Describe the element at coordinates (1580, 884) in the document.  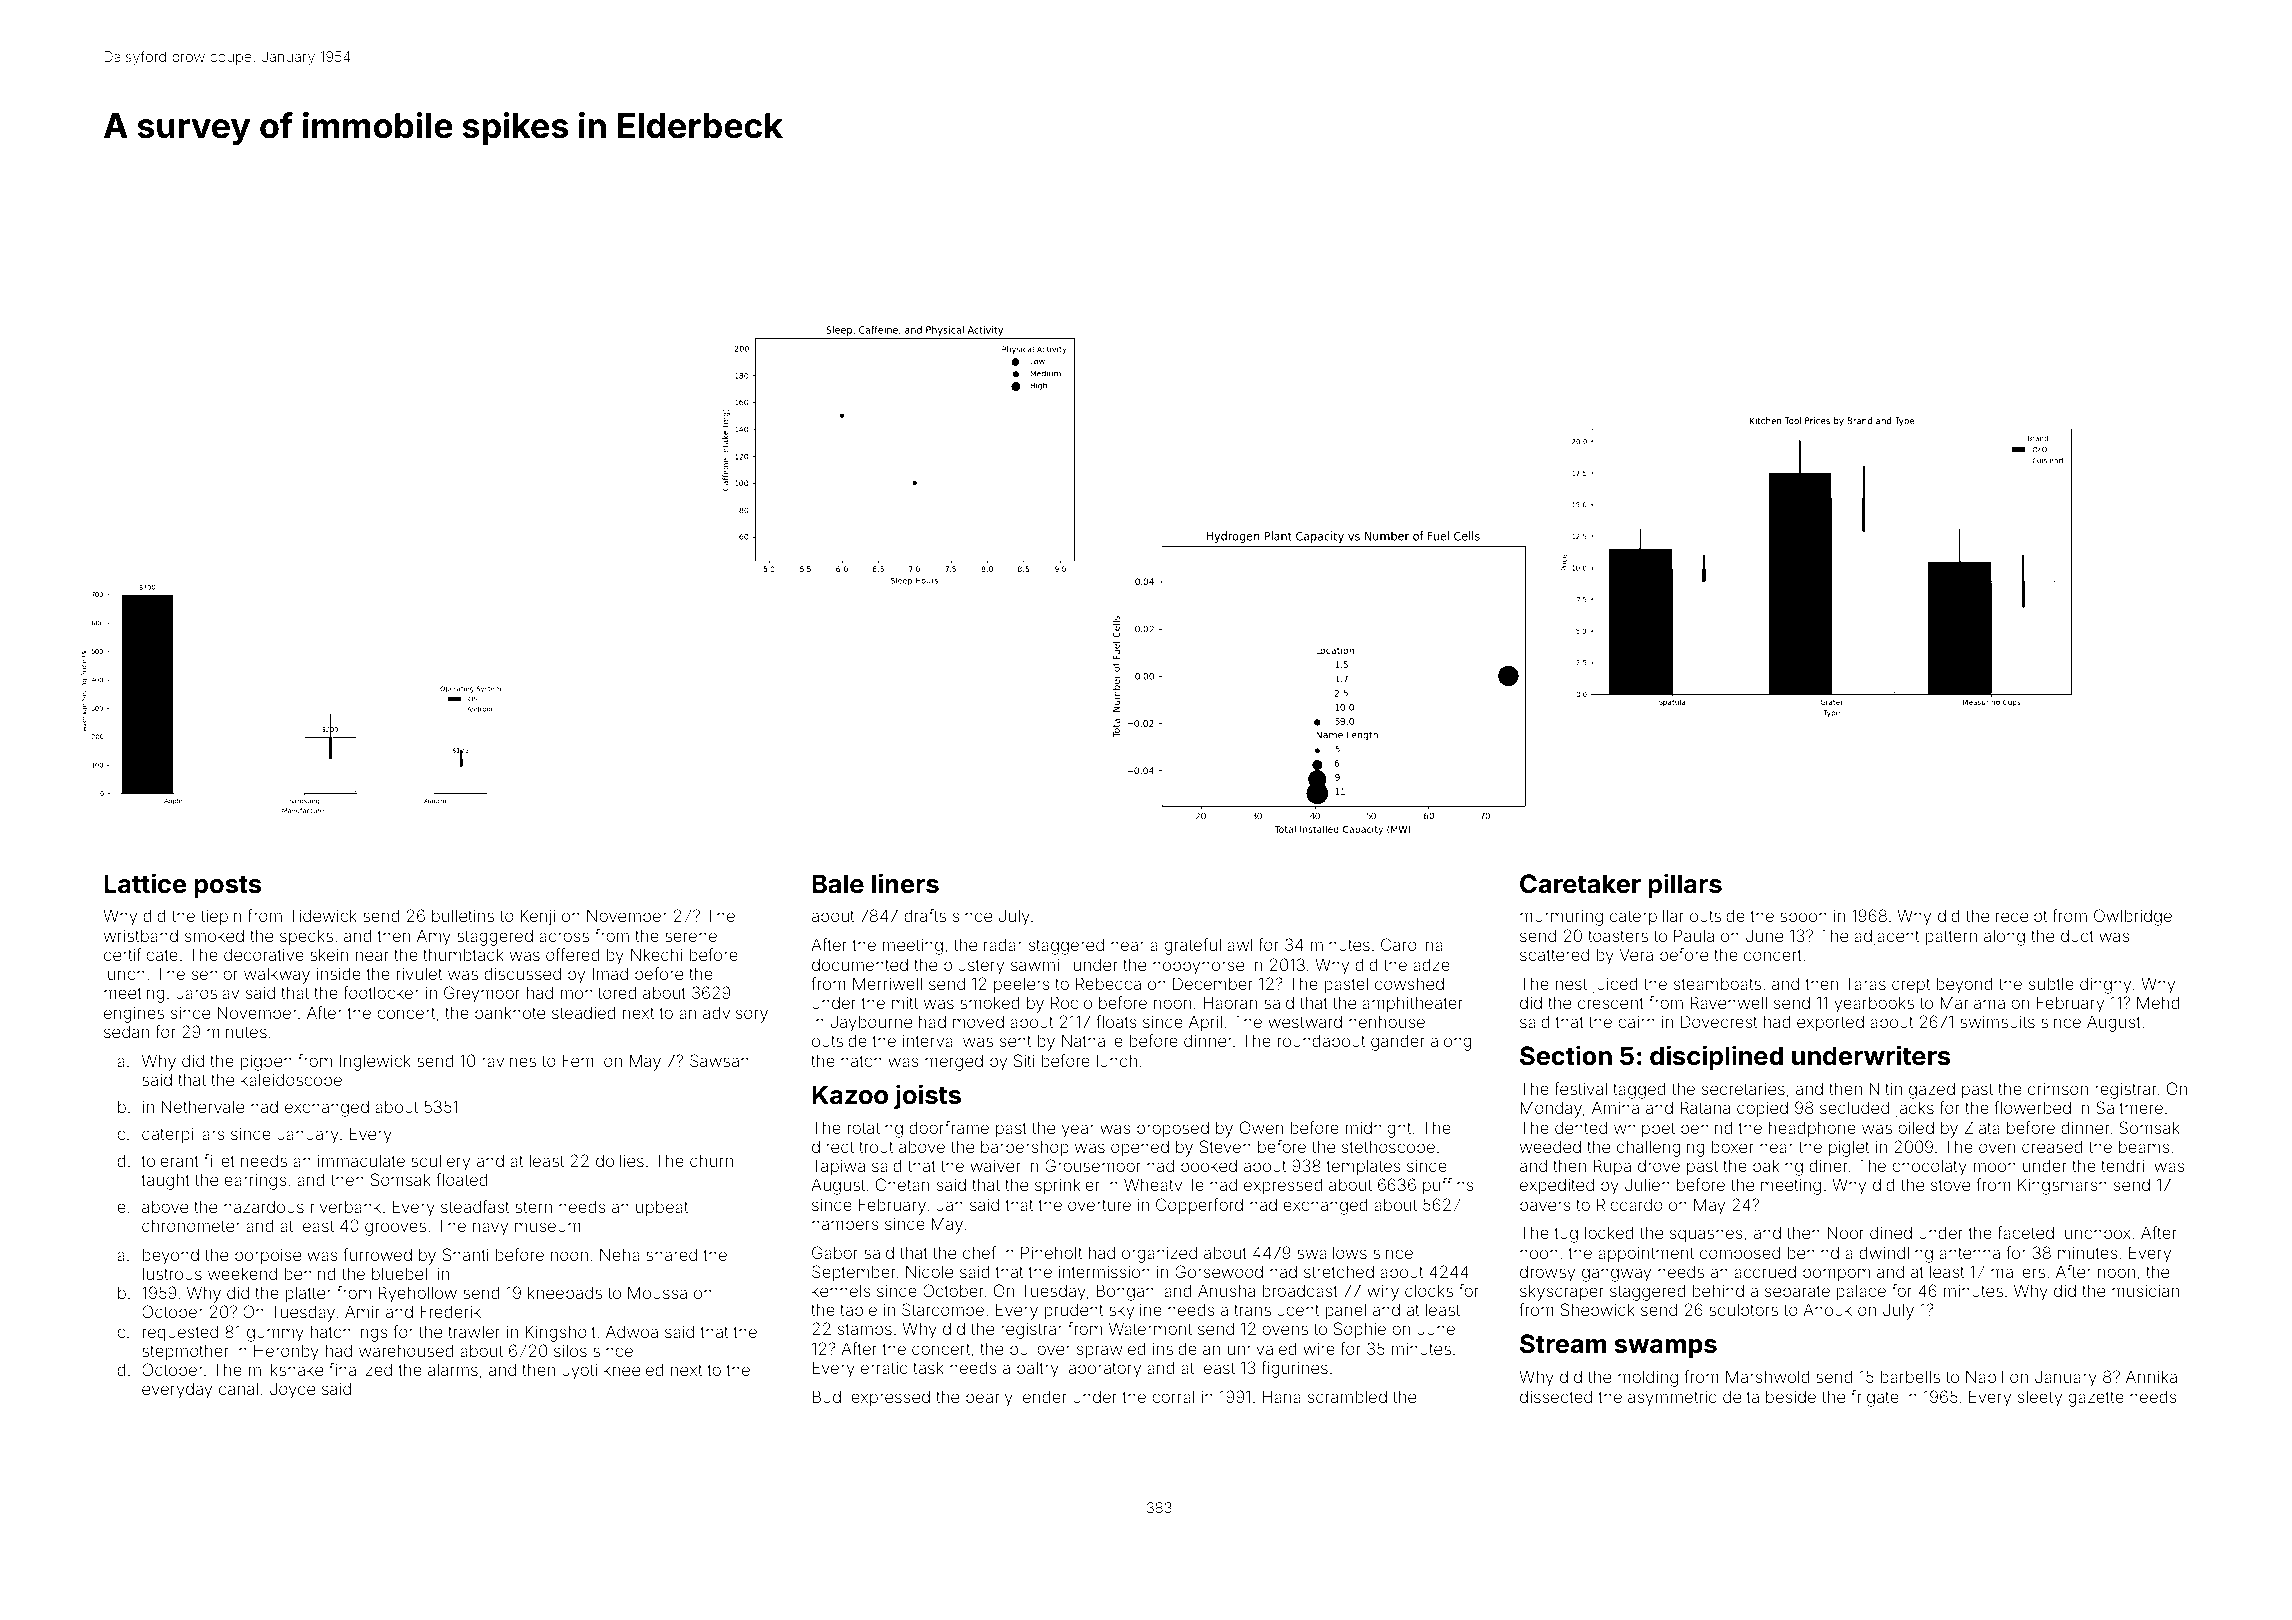
I see `Caretaker` at that location.
